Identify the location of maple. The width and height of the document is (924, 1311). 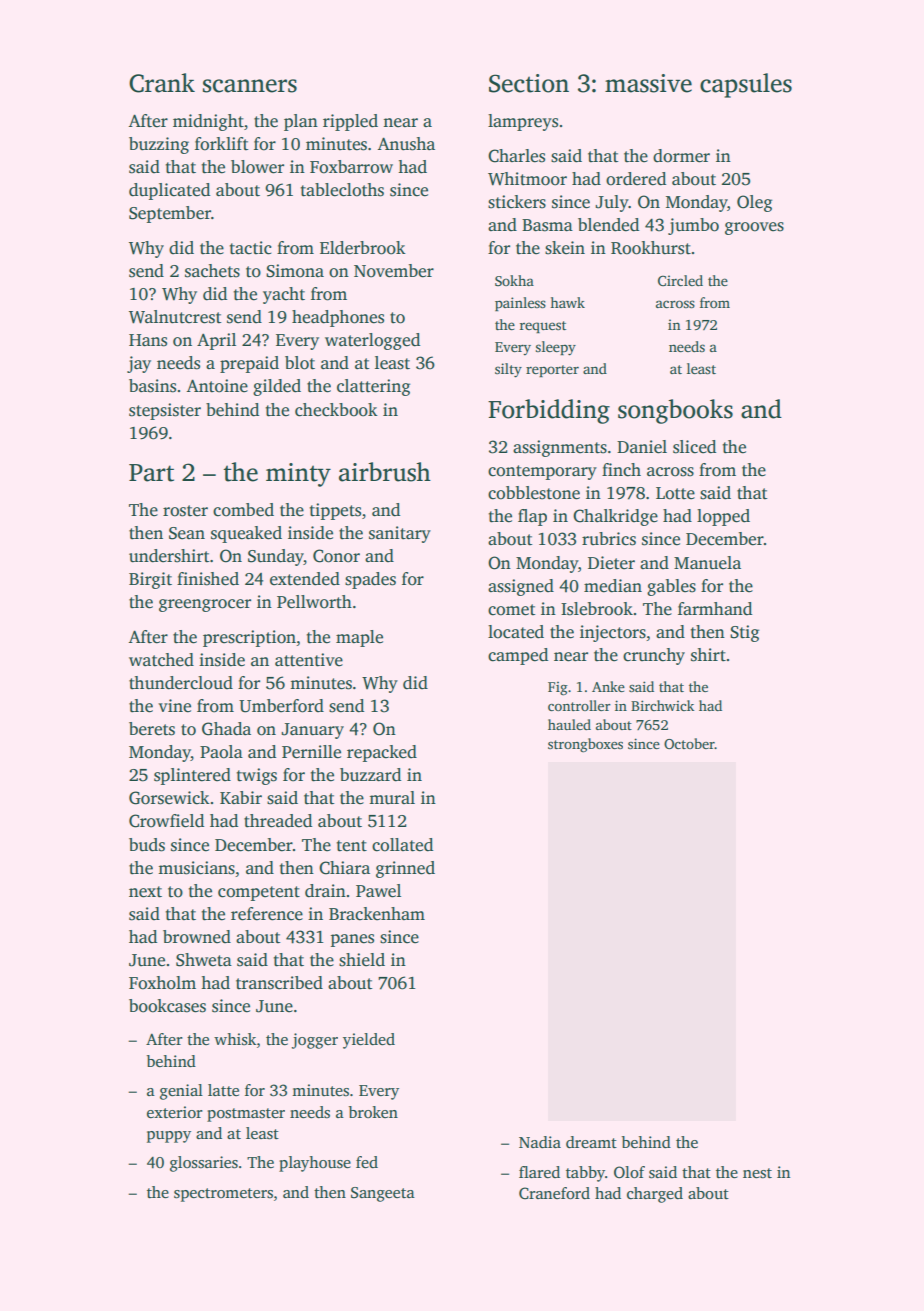
(359, 638).
